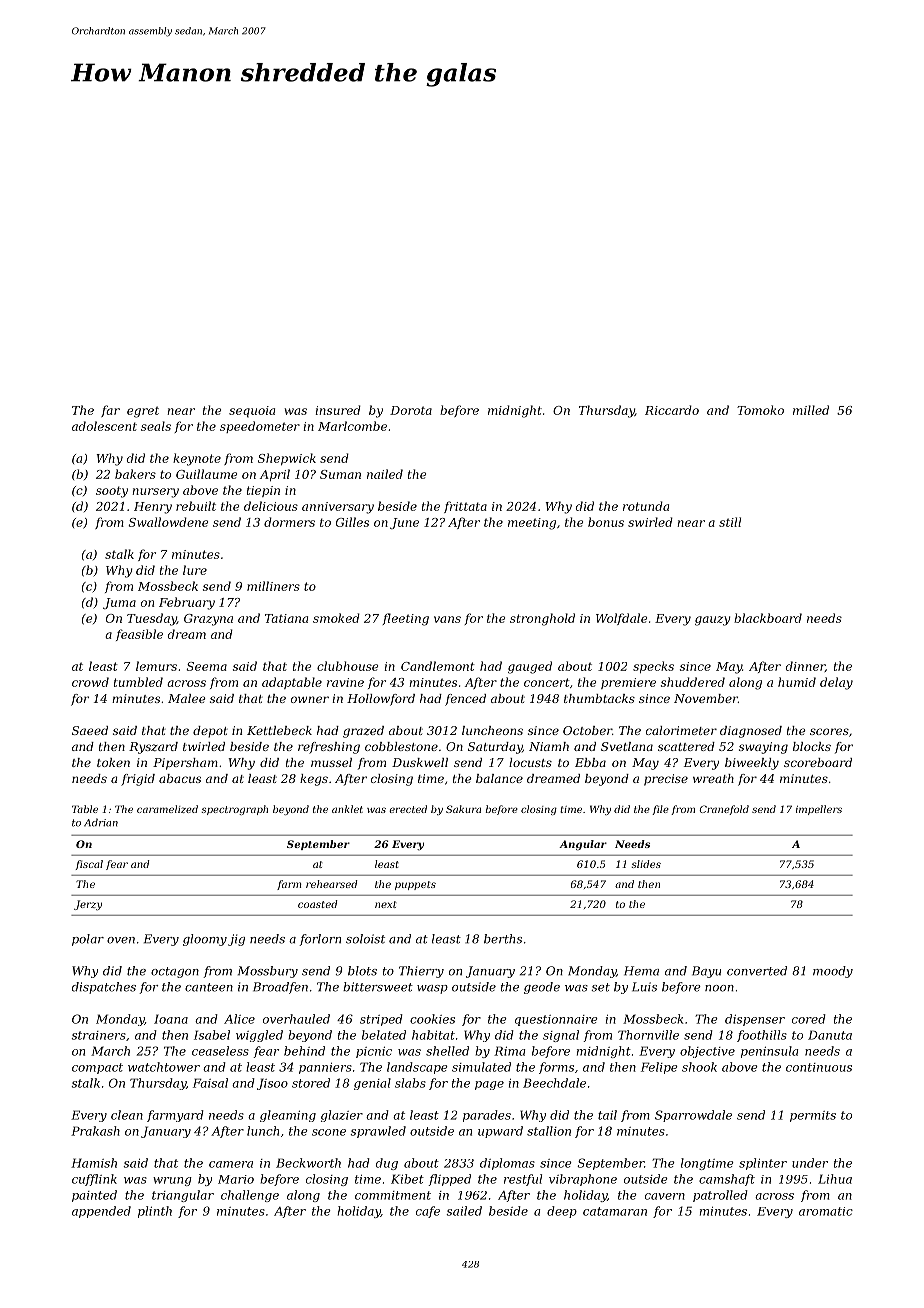  What do you see at coordinates (542, 619) in the screenshot?
I see `stronghold` at bounding box center [542, 619].
